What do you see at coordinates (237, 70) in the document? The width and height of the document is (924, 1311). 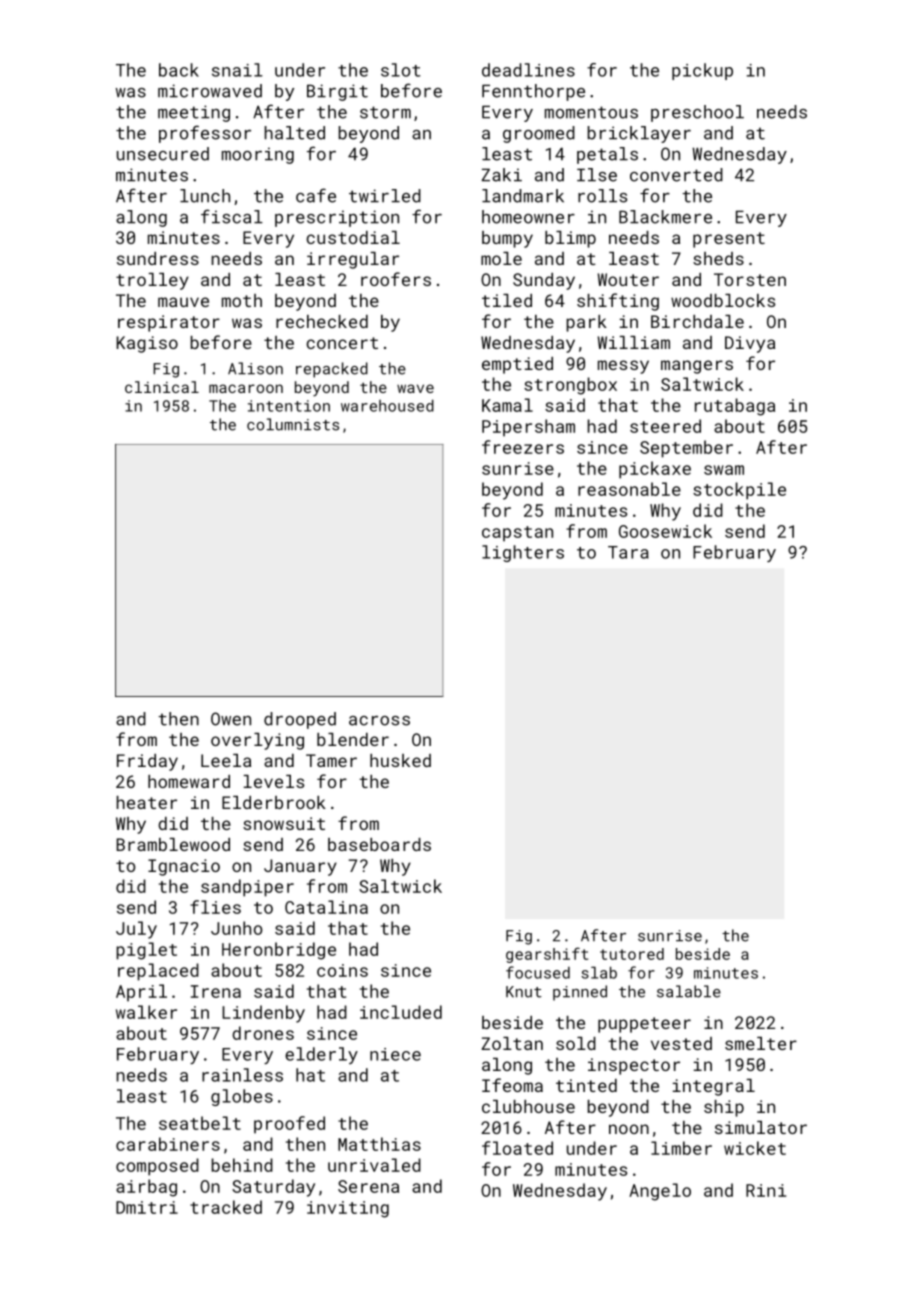 I see `snail` at bounding box center [237, 70].
